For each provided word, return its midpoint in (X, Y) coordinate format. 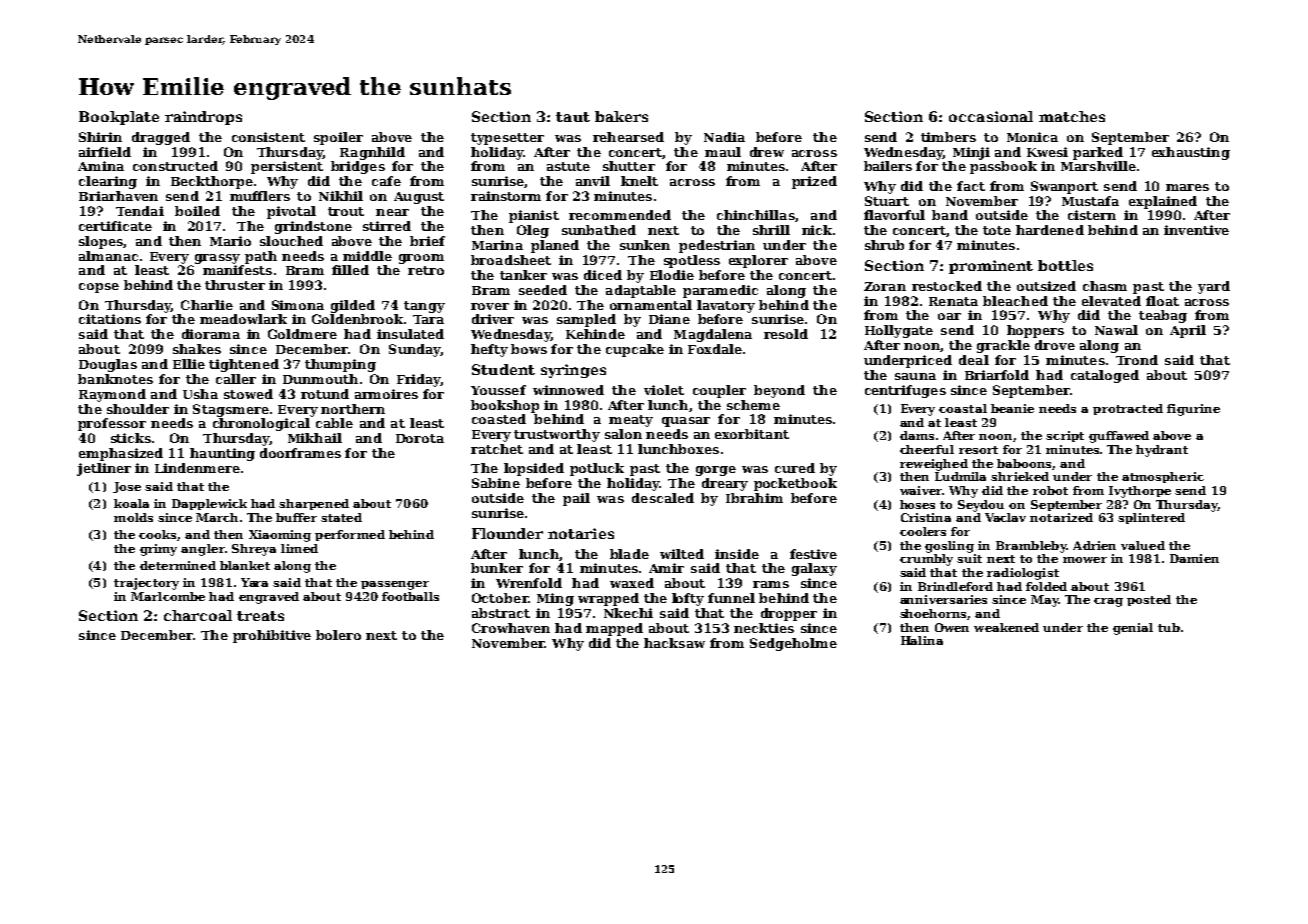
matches (1072, 116)
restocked (947, 286)
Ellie (189, 364)
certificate (115, 226)
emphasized (121, 454)
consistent (268, 137)
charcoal (198, 615)
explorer (758, 261)
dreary (725, 484)
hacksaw (674, 643)
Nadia (724, 137)
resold (786, 334)
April (1188, 331)
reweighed (934, 465)
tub (1169, 627)
